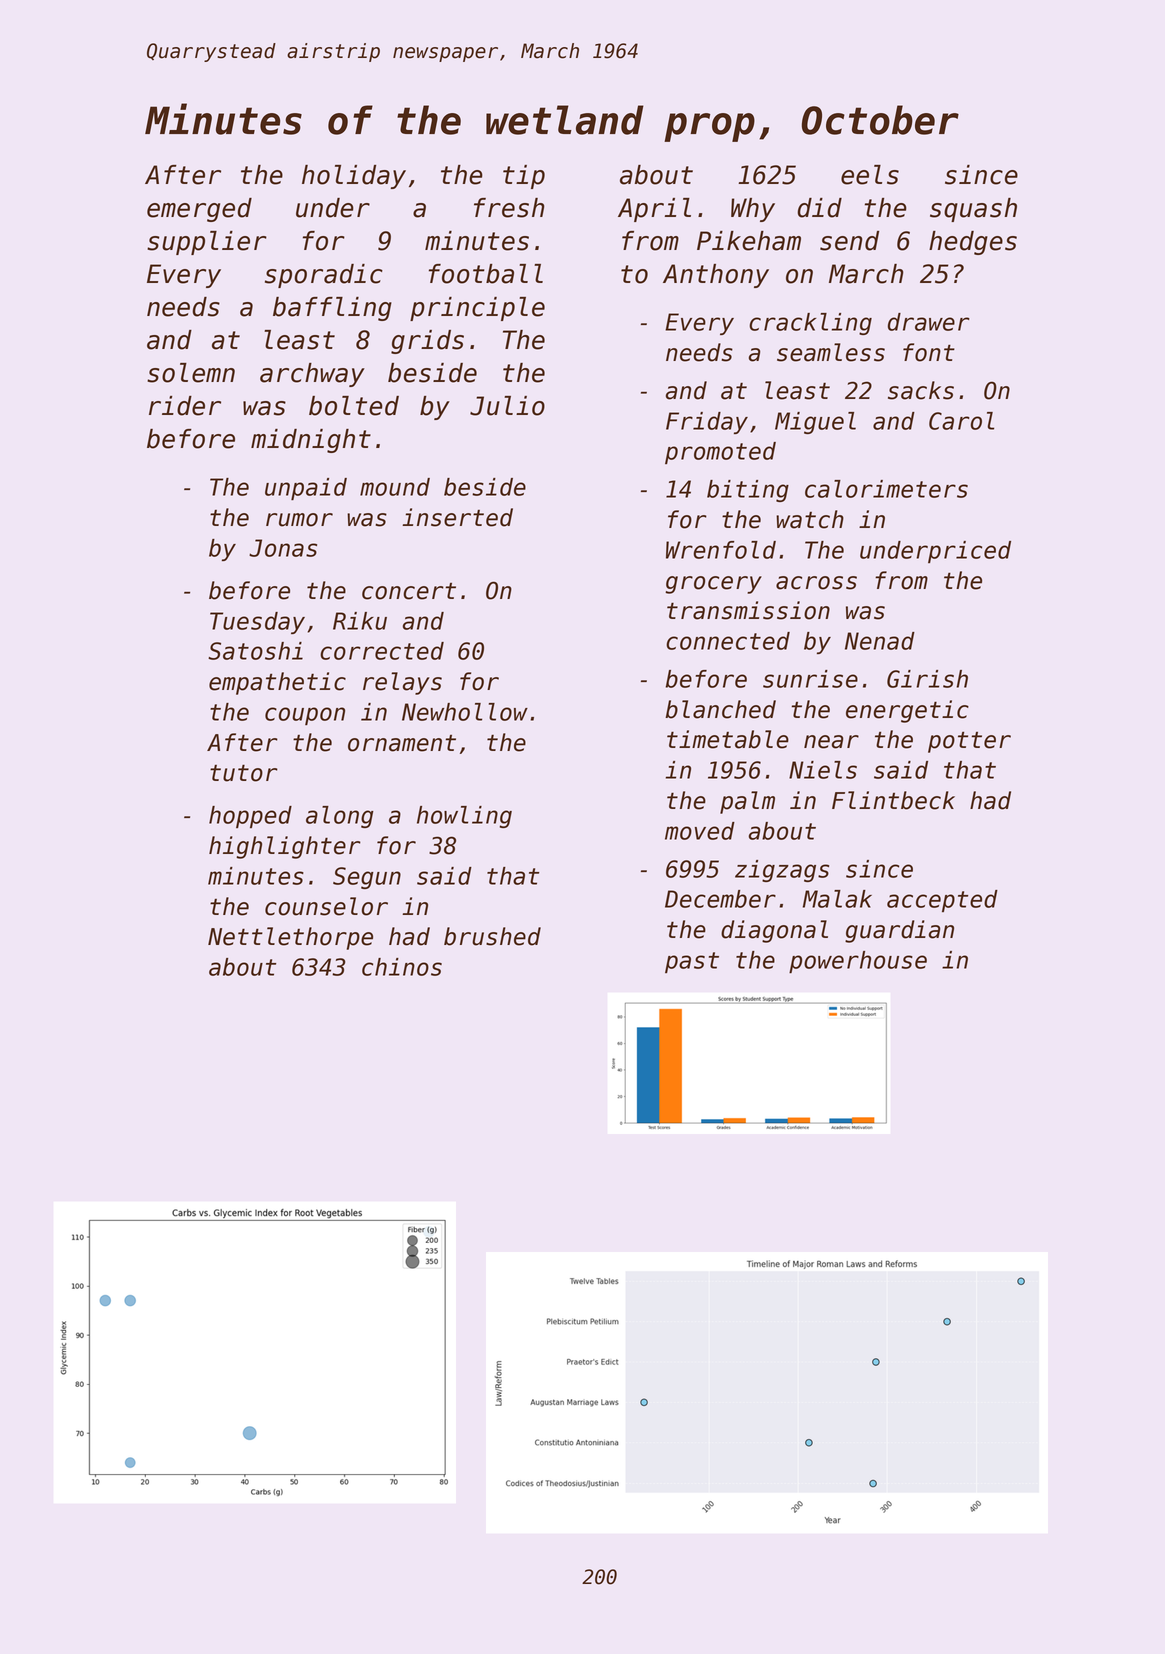 Image resolution: width=1165 pixels, height=1654 pixels. I want to click on Anthony, so click(716, 276).
